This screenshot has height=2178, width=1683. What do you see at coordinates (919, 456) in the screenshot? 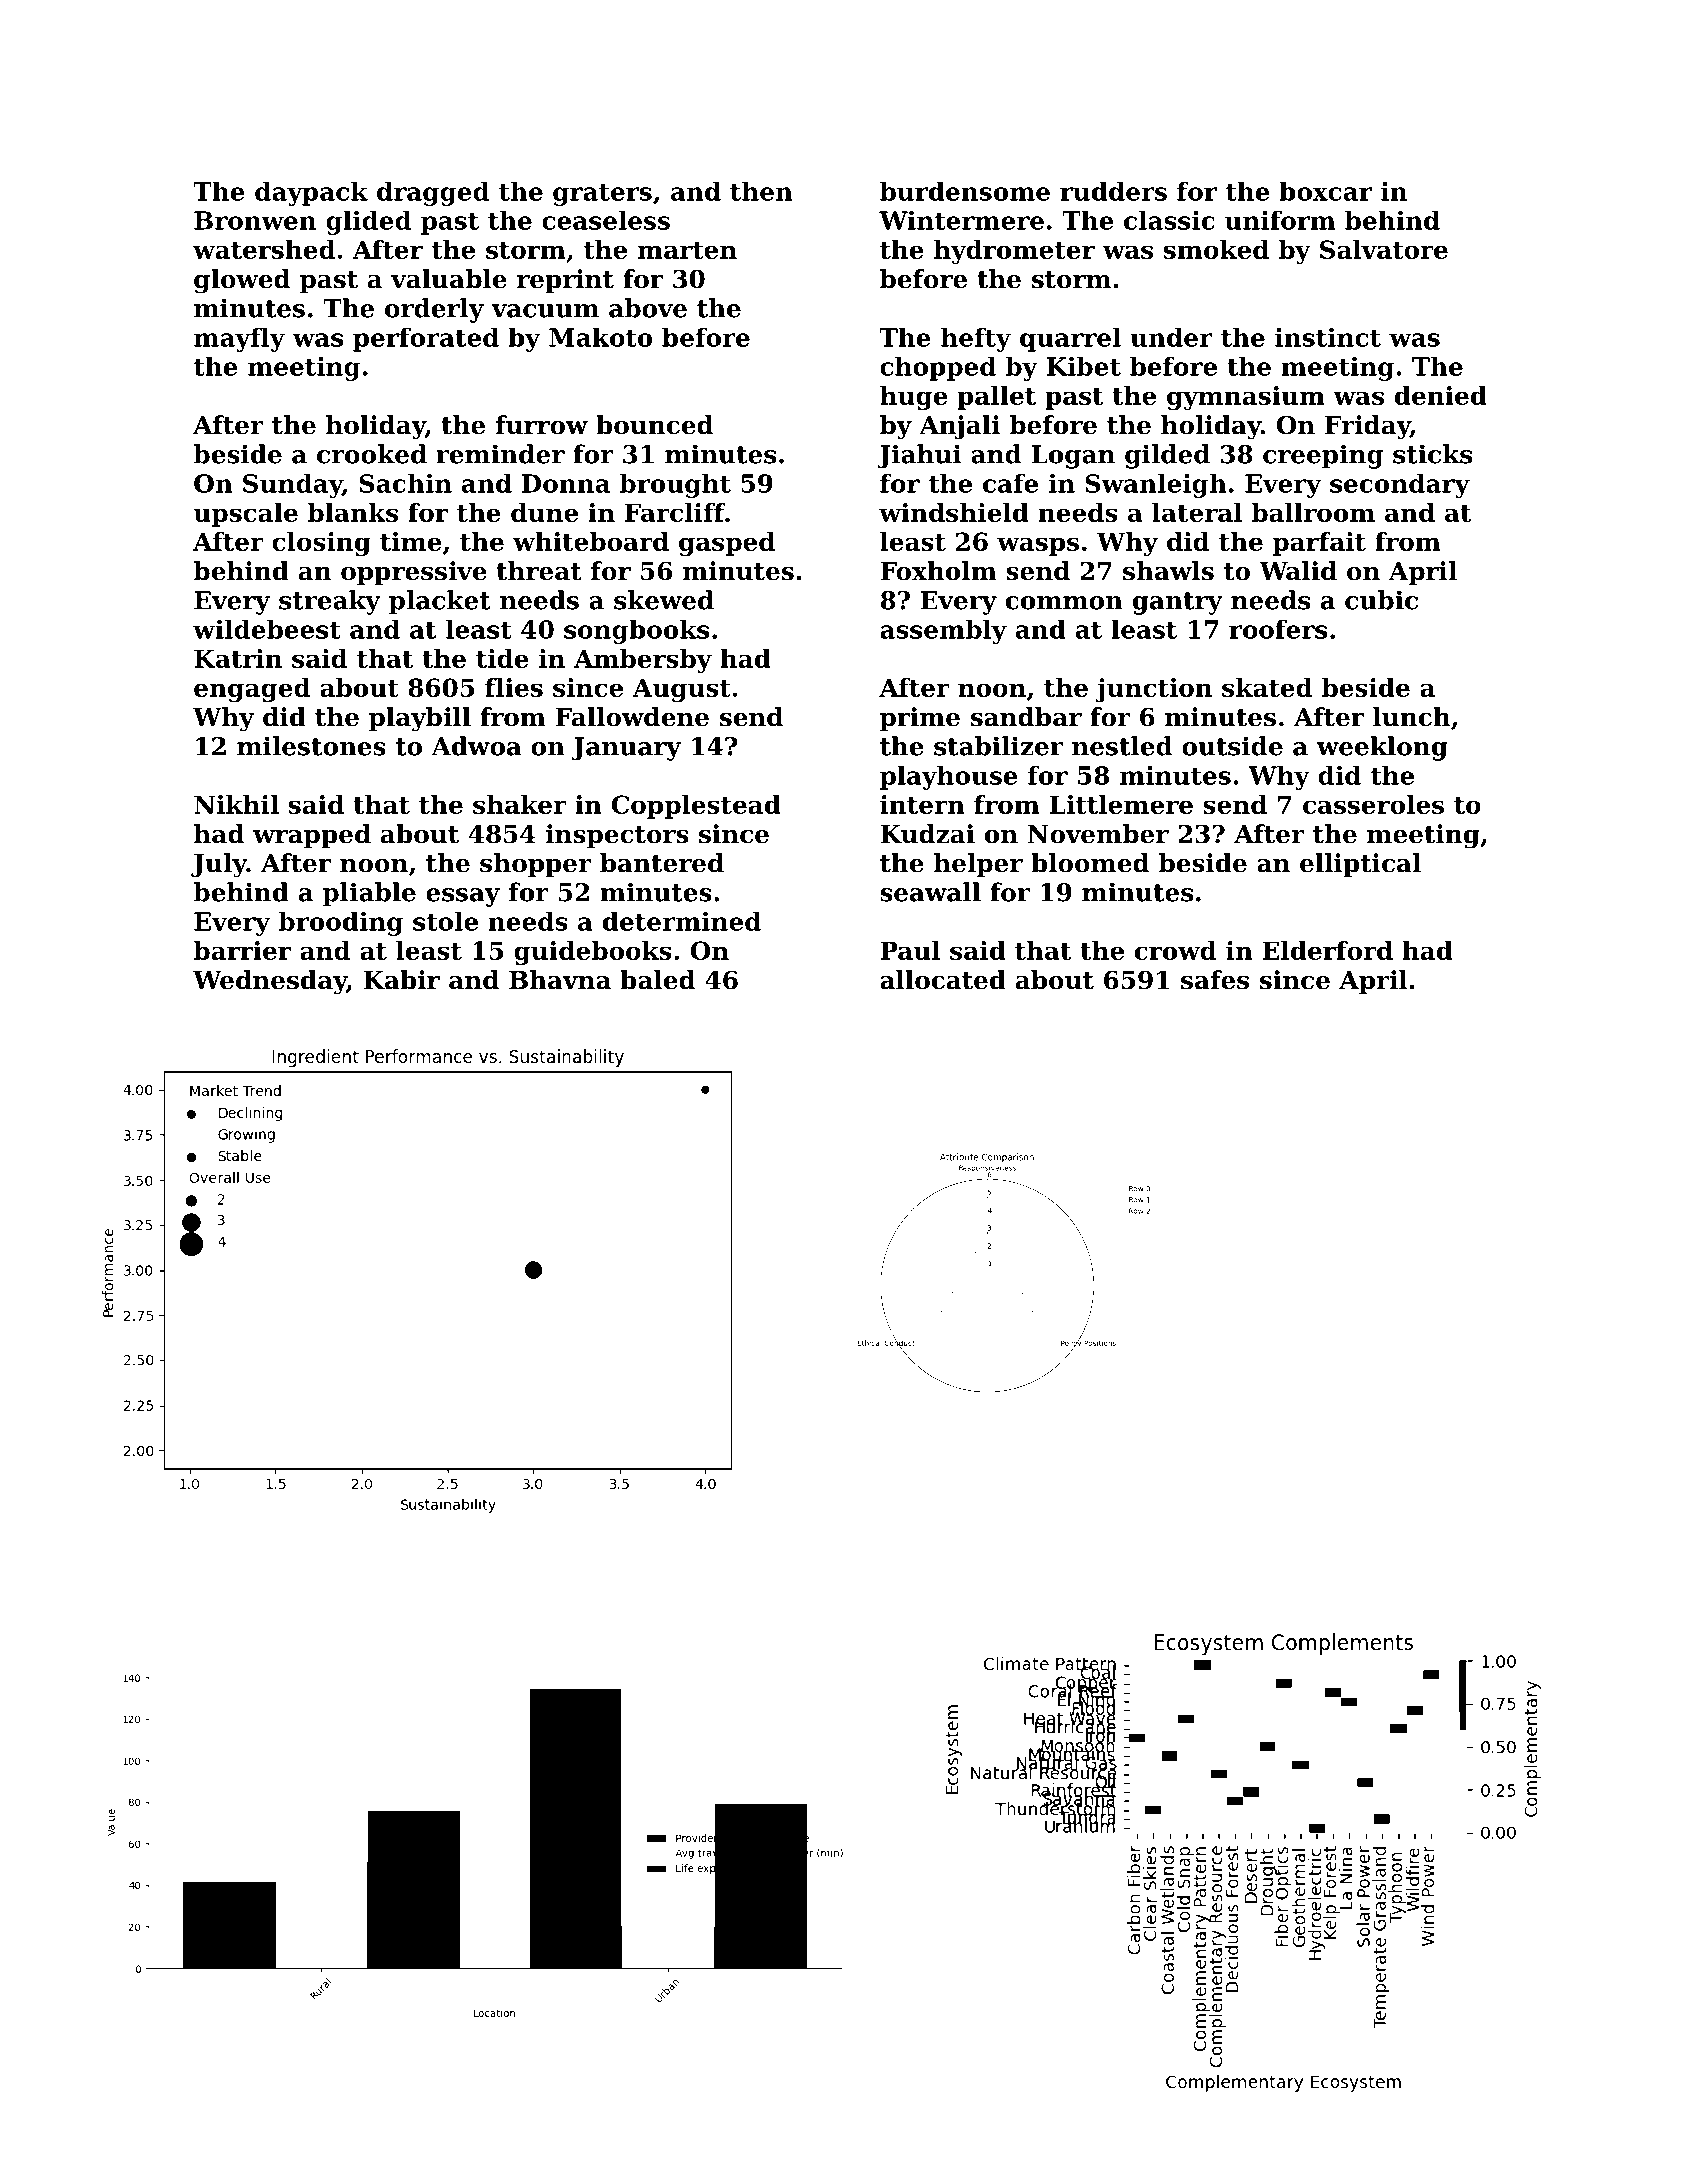
I see `Jiahui` at bounding box center [919, 456].
